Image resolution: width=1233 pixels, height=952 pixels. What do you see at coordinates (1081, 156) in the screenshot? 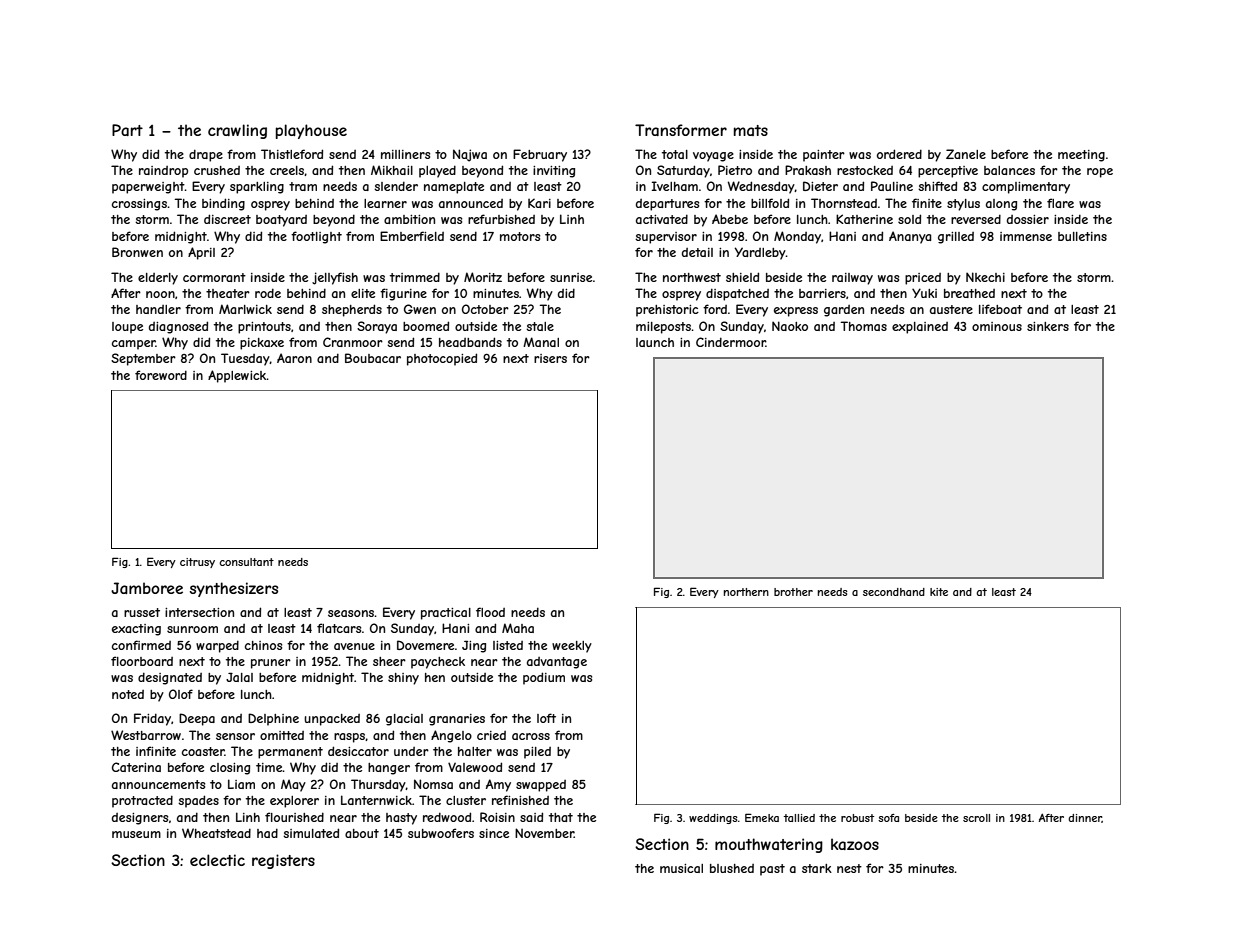
I see `meeting` at bounding box center [1081, 156].
